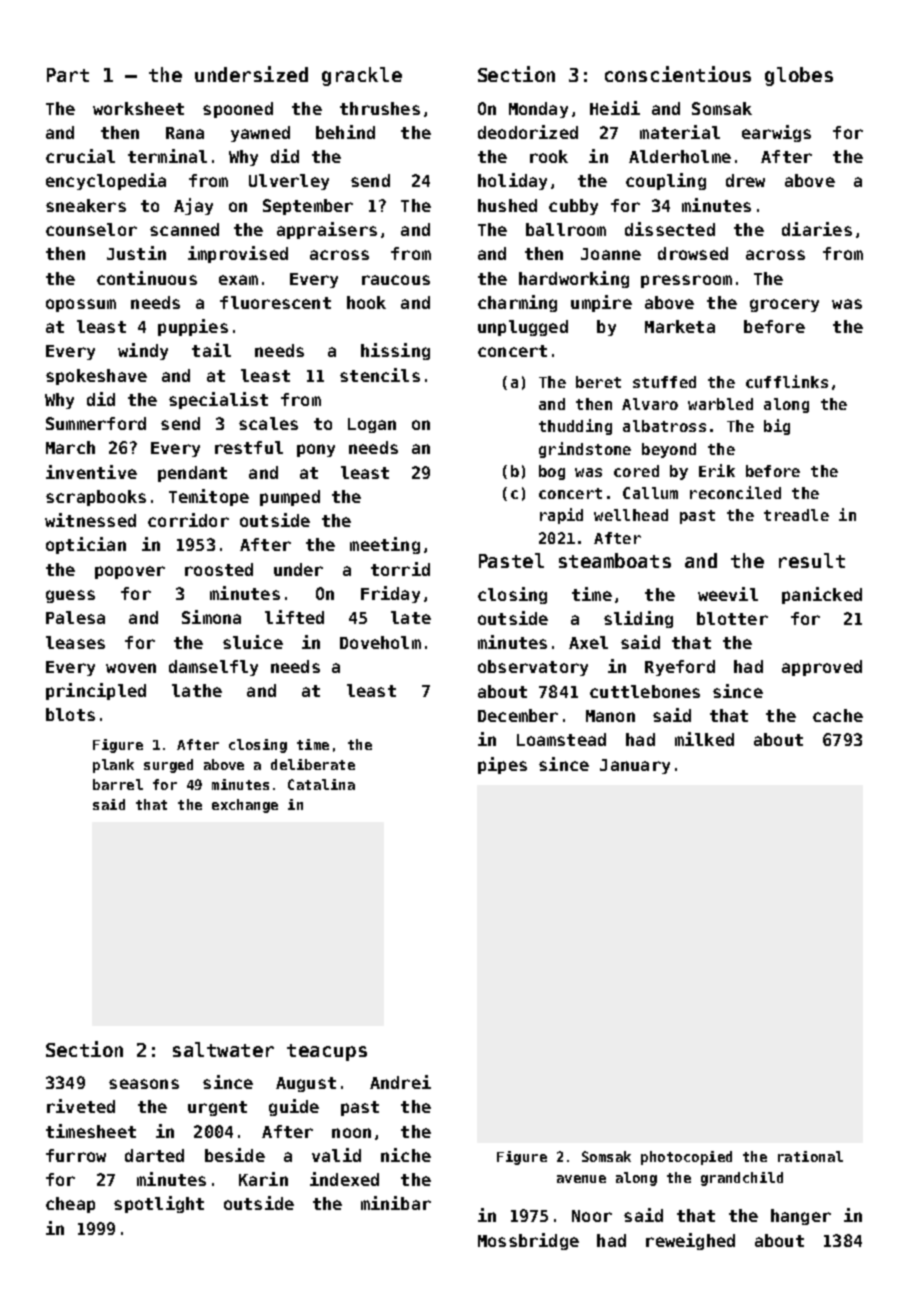  What do you see at coordinates (552, 472) in the document?
I see `bog` at bounding box center [552, 472].
